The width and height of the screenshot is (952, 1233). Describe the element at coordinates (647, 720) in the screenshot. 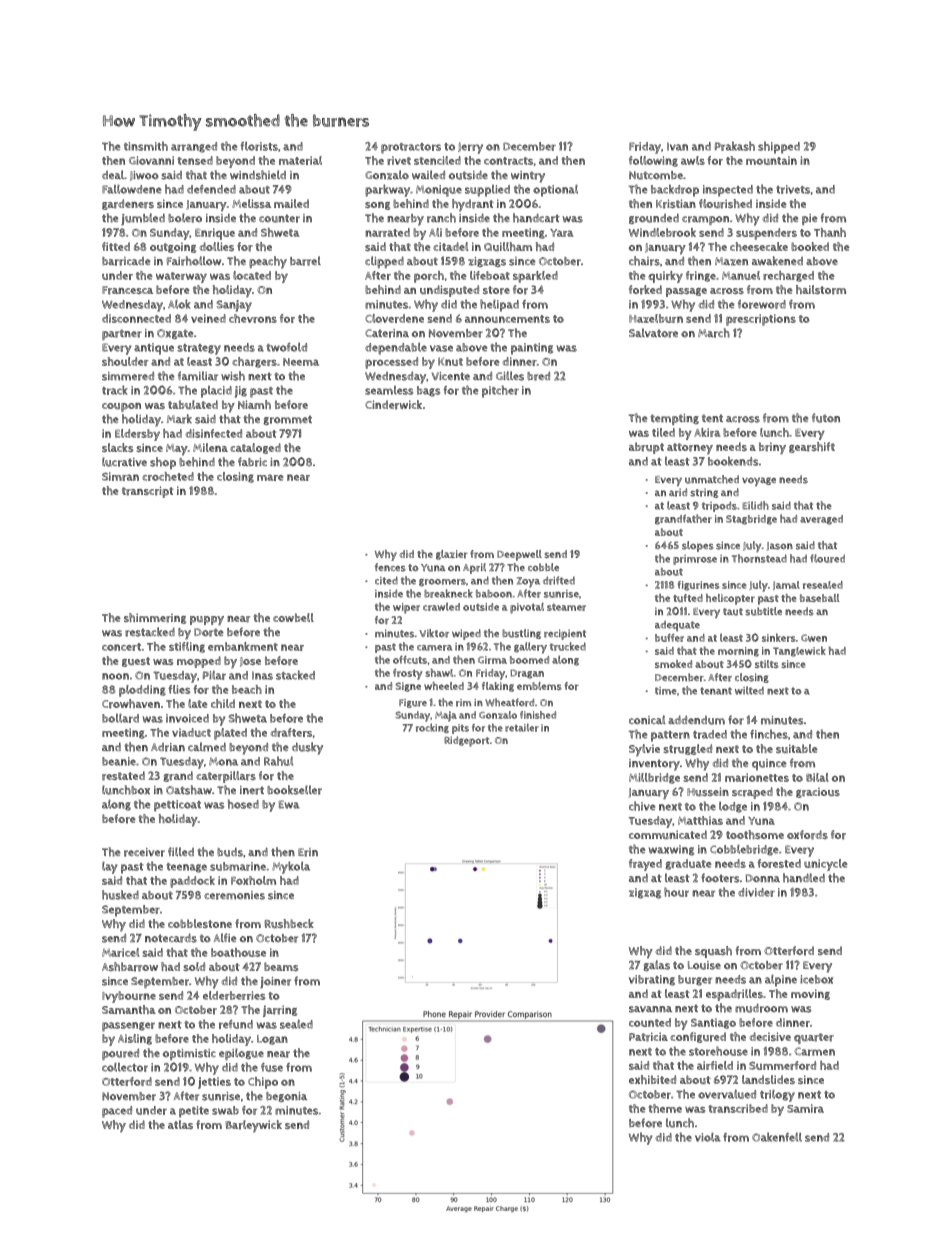

I see `conical` at that location.
